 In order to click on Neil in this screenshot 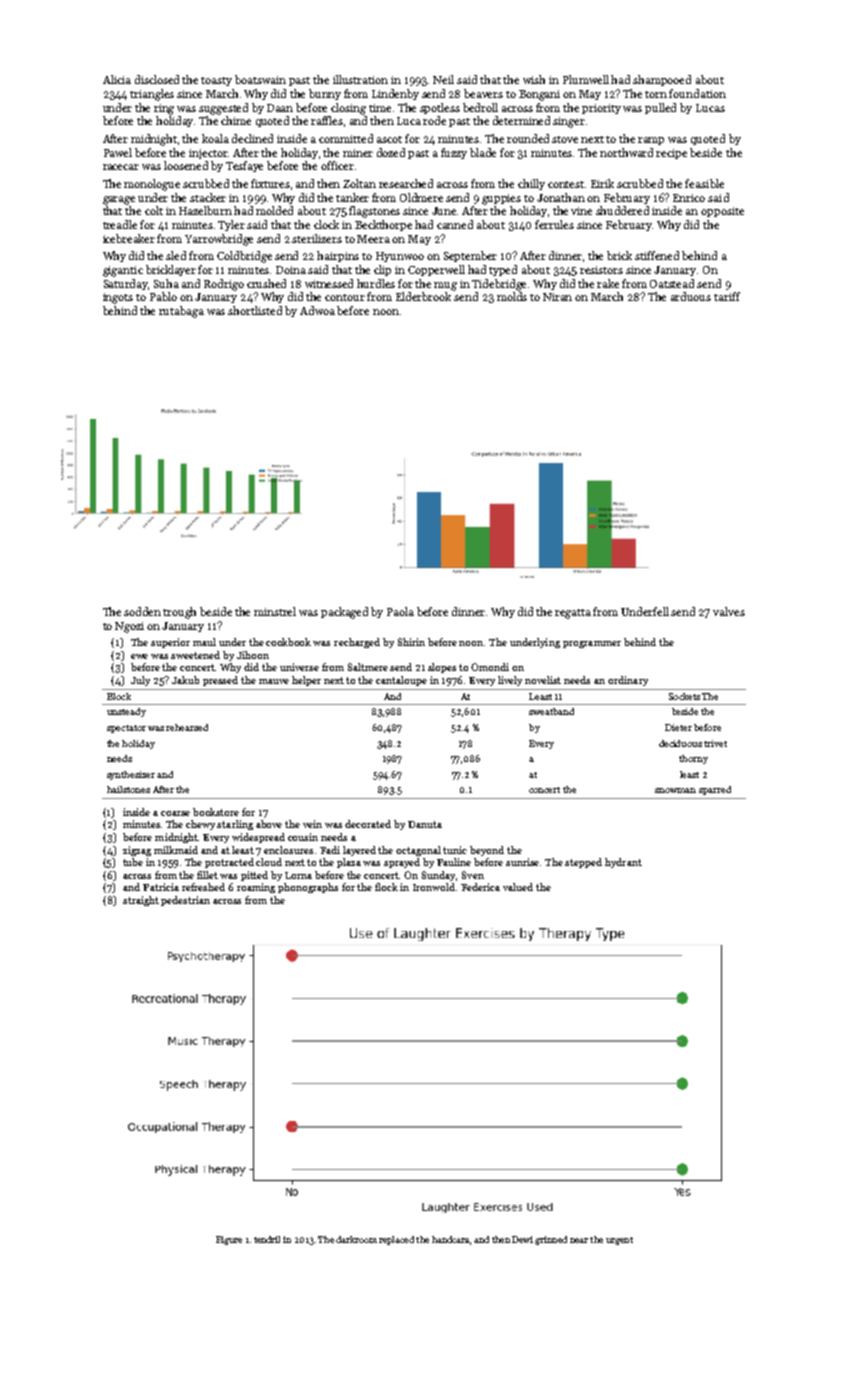, I will do `click(443, 79)`.
